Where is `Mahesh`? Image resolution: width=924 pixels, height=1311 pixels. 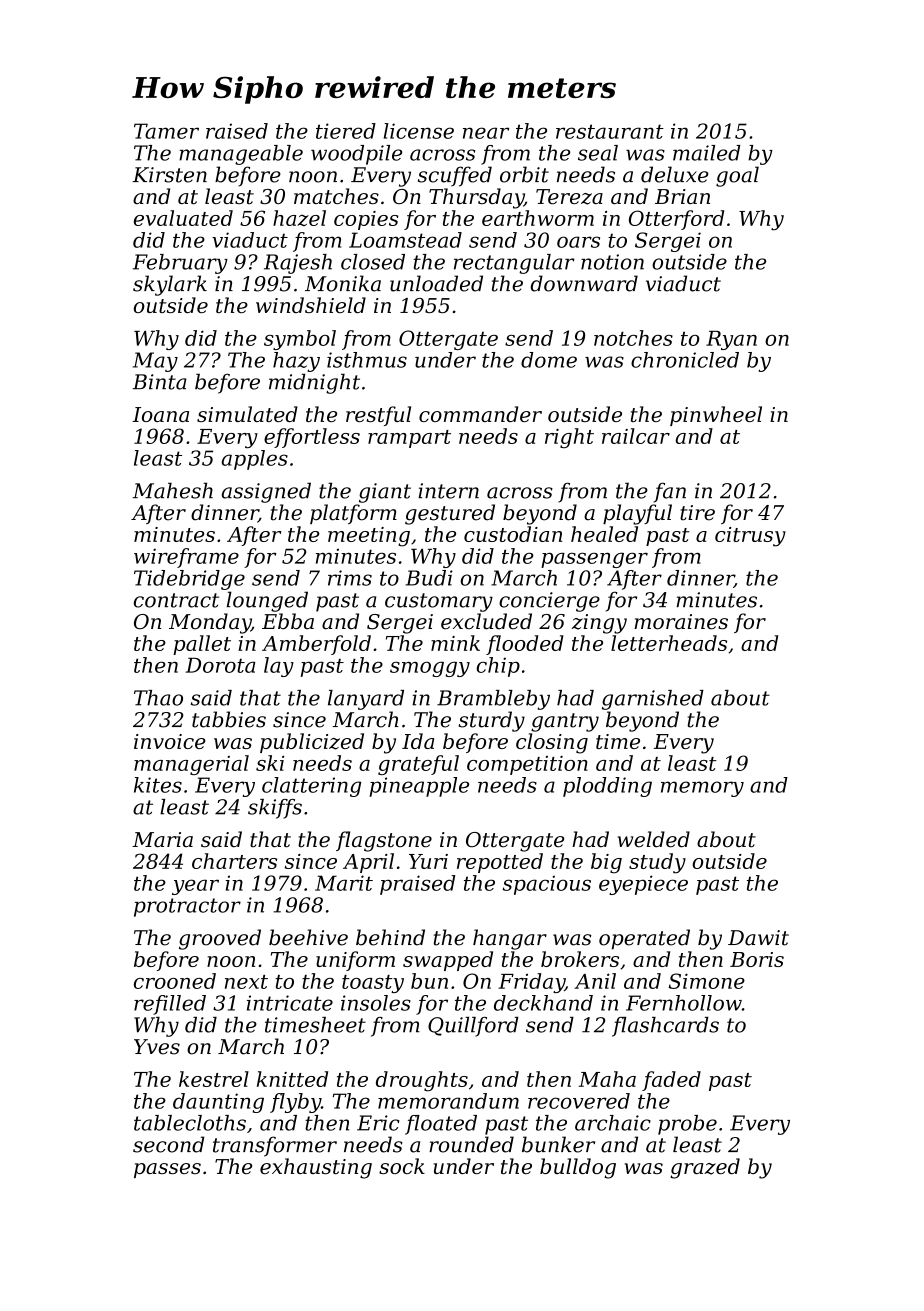 Mahesh is located at coordinates (173, 490).
